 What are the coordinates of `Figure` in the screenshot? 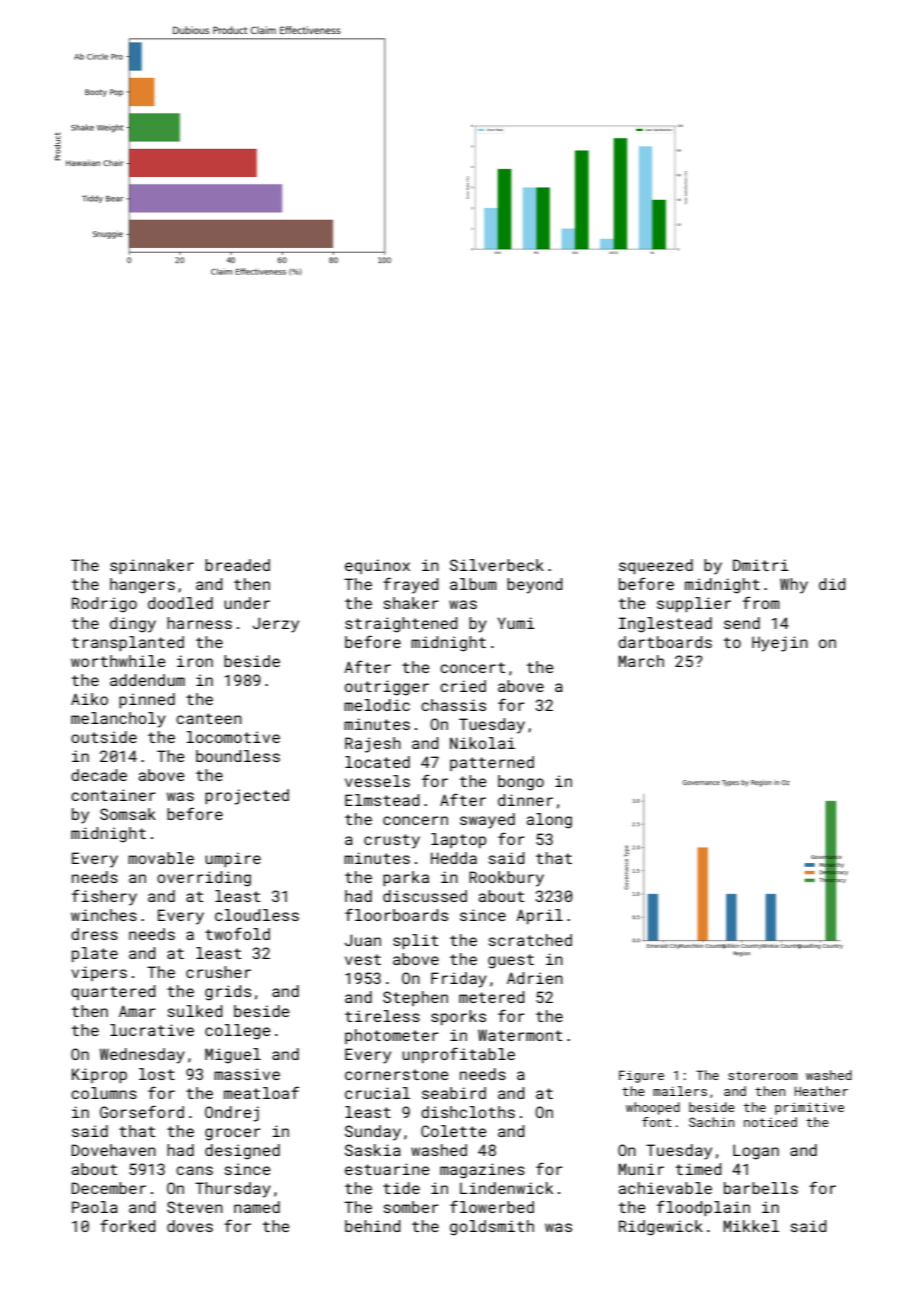 It's located at (641, 1076).
